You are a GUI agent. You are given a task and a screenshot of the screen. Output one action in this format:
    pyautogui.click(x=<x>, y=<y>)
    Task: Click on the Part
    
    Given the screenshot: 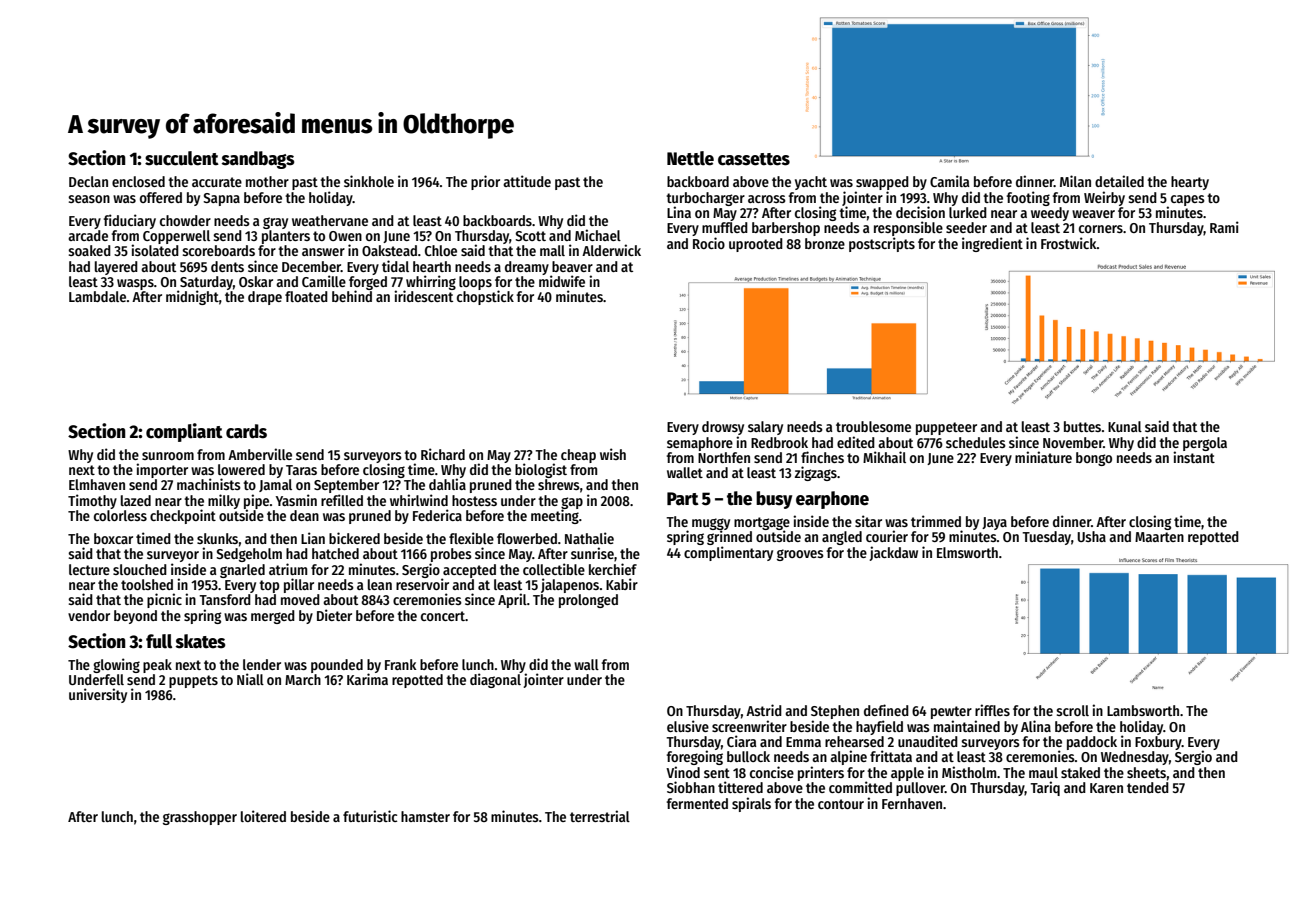 What is the action you would take?
    pyautogui.click(x=683, y=499)
